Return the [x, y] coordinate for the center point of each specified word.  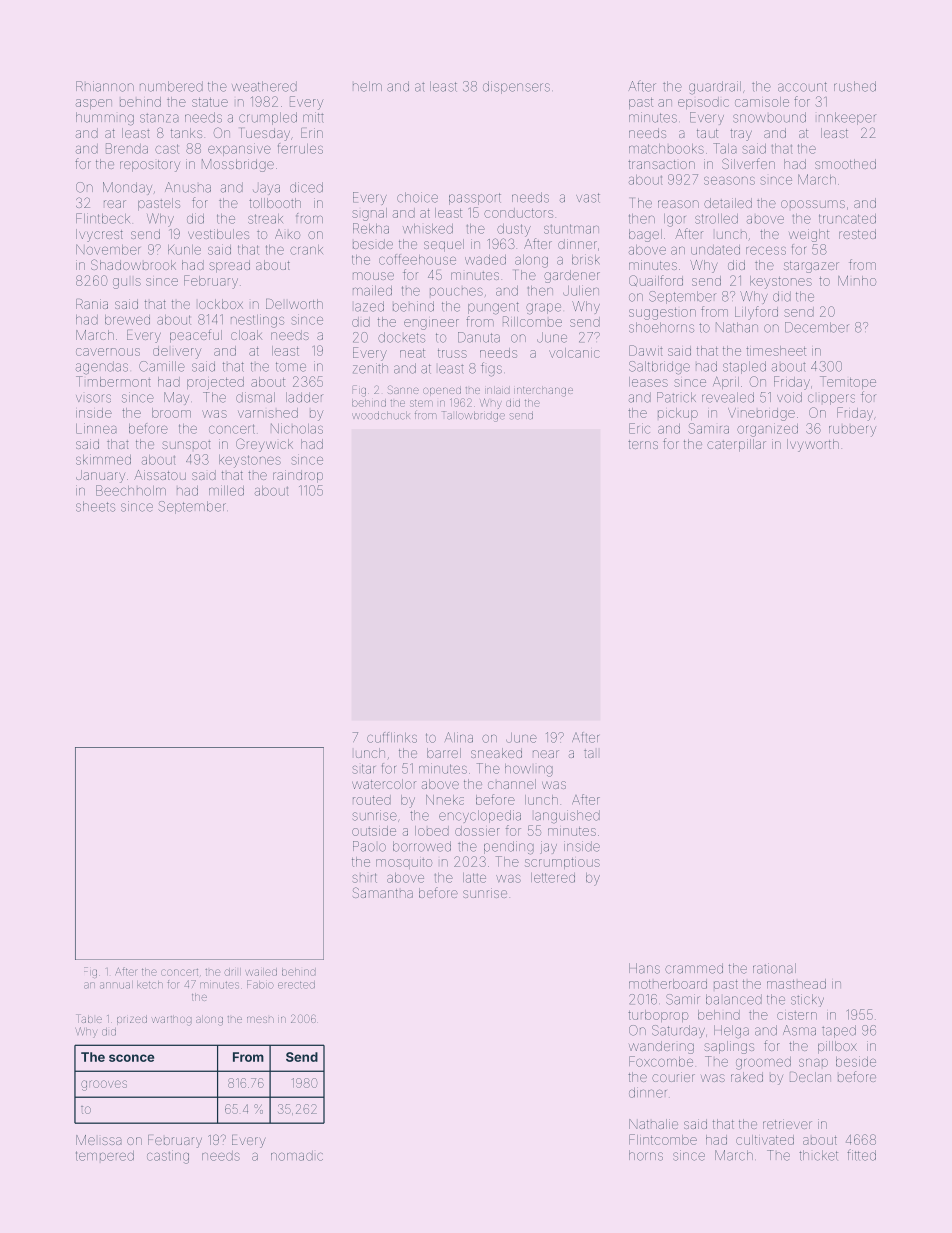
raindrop [298, 476]
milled [226, 490]
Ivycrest [99, 235]
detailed [728, 203]
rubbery [852, 431]
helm [367, 86]
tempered [105, 1156]
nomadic [297, 1156]
